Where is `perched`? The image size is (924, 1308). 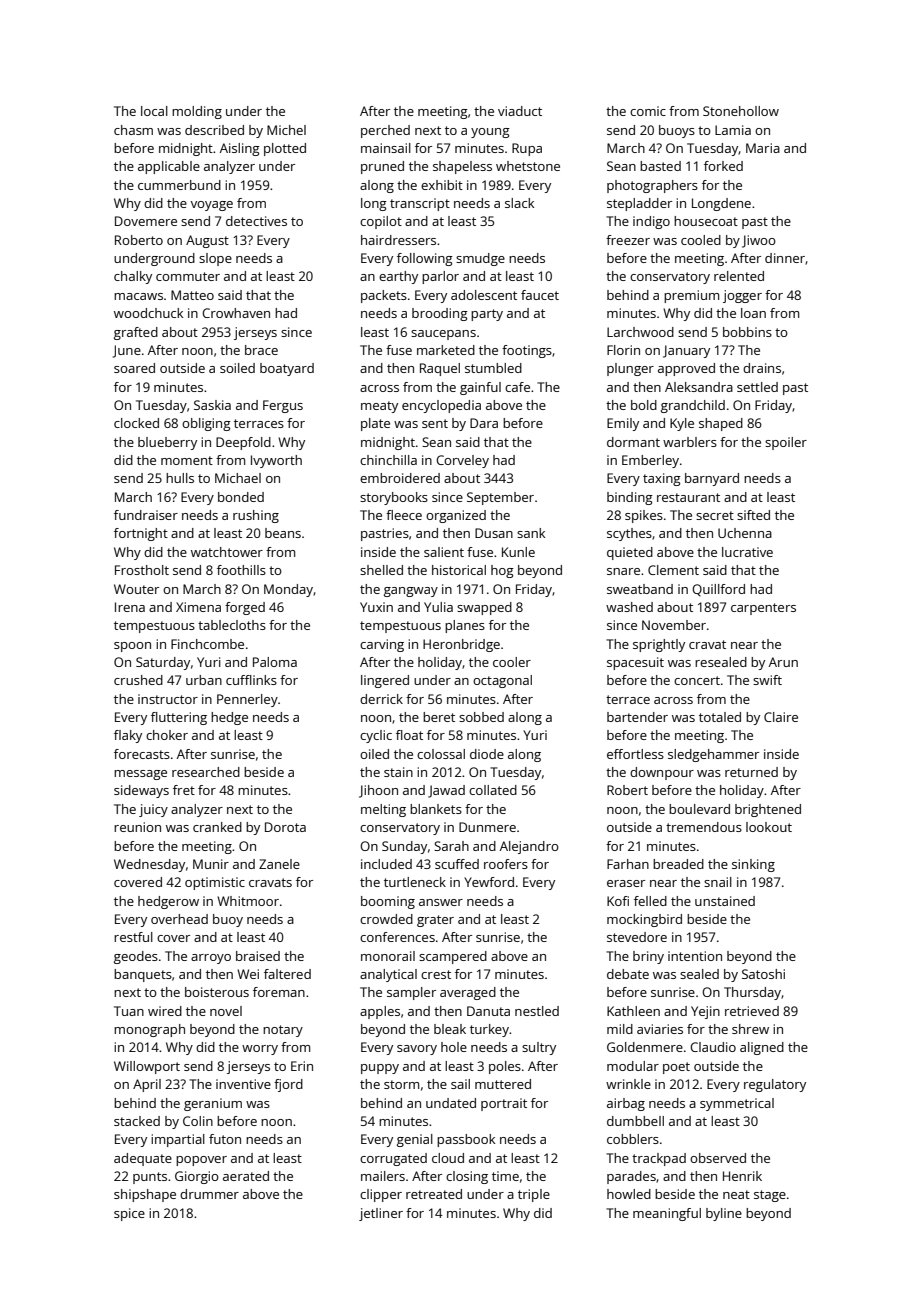
perched is located at coordinates (385, 131).
